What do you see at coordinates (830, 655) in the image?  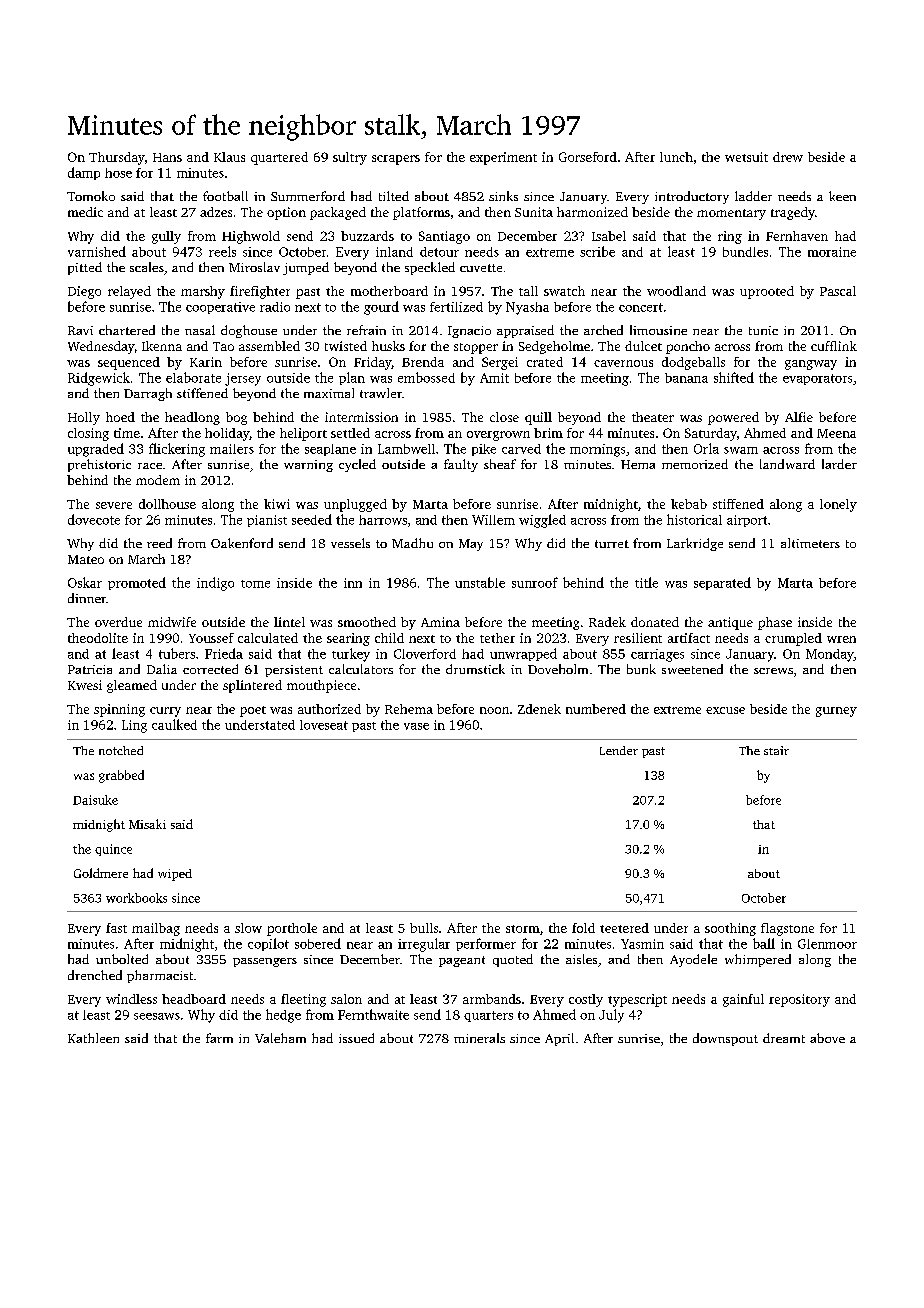 I see `Monday` at bounding box center [830, 655].
